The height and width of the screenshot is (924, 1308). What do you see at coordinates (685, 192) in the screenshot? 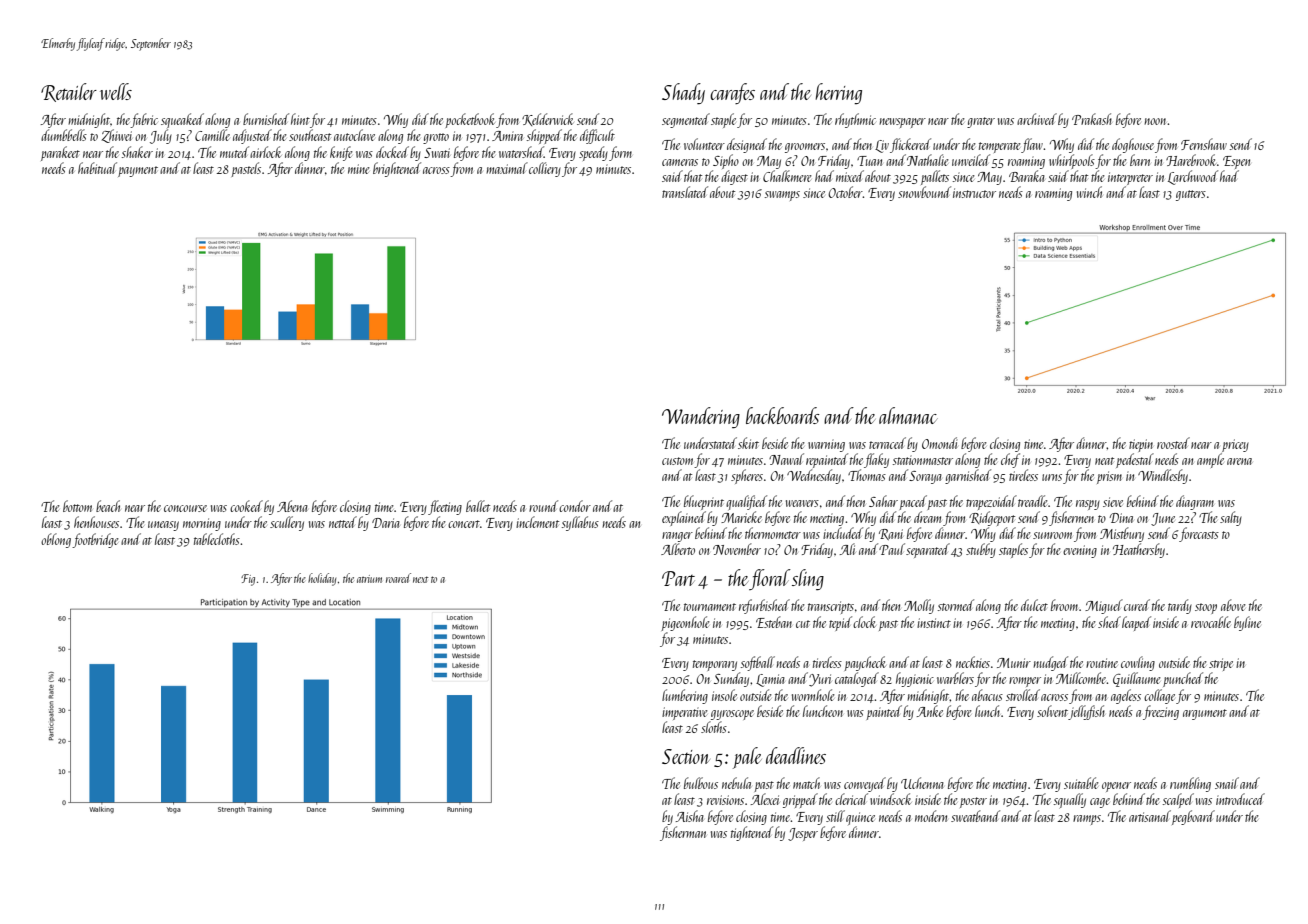
I see `translated` at bounding box center [685, 192].
